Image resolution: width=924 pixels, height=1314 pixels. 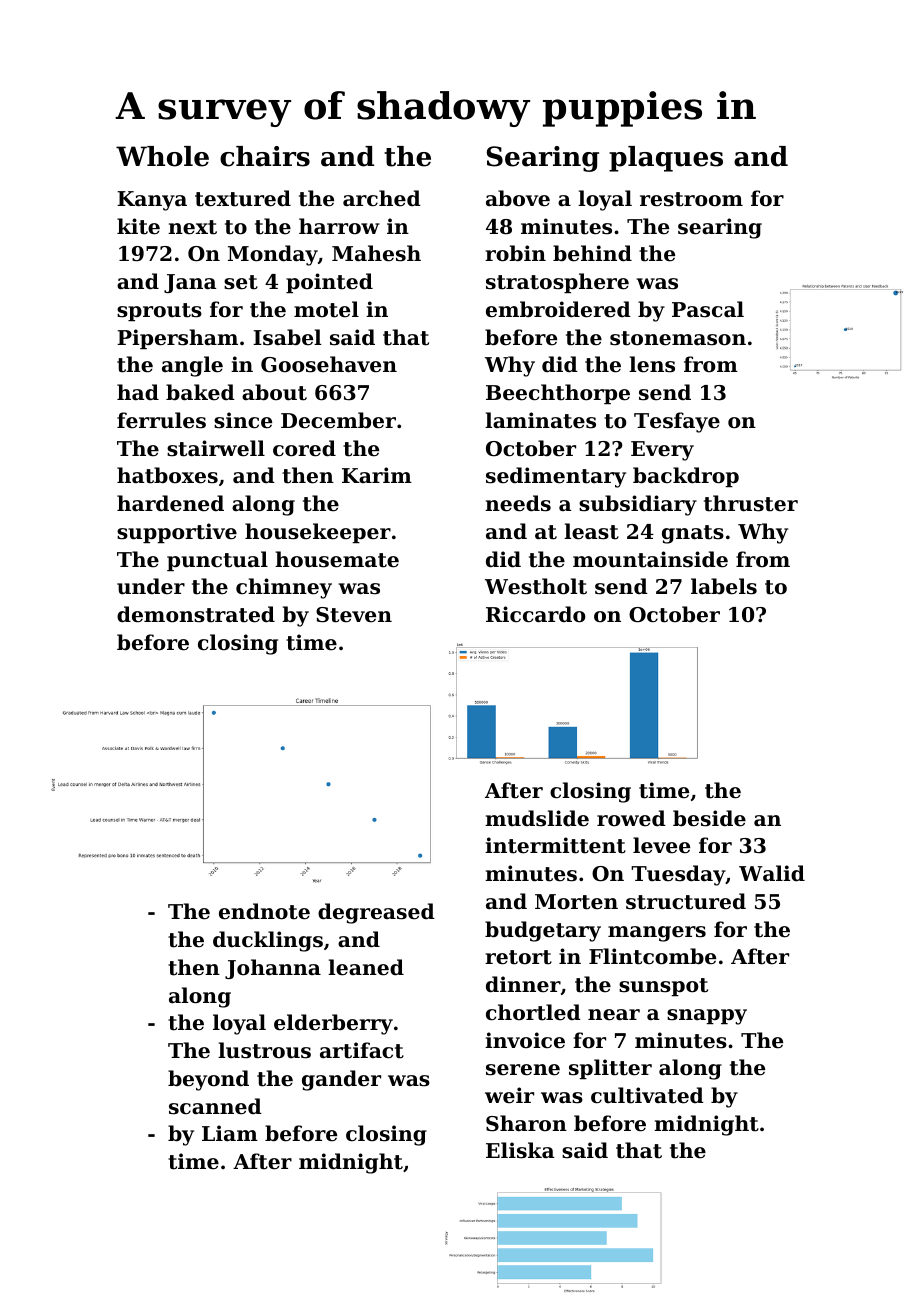 What do you see at coordinates (678, 338) in the image?
I see `stonemason` at bounding box center [678, 338].
